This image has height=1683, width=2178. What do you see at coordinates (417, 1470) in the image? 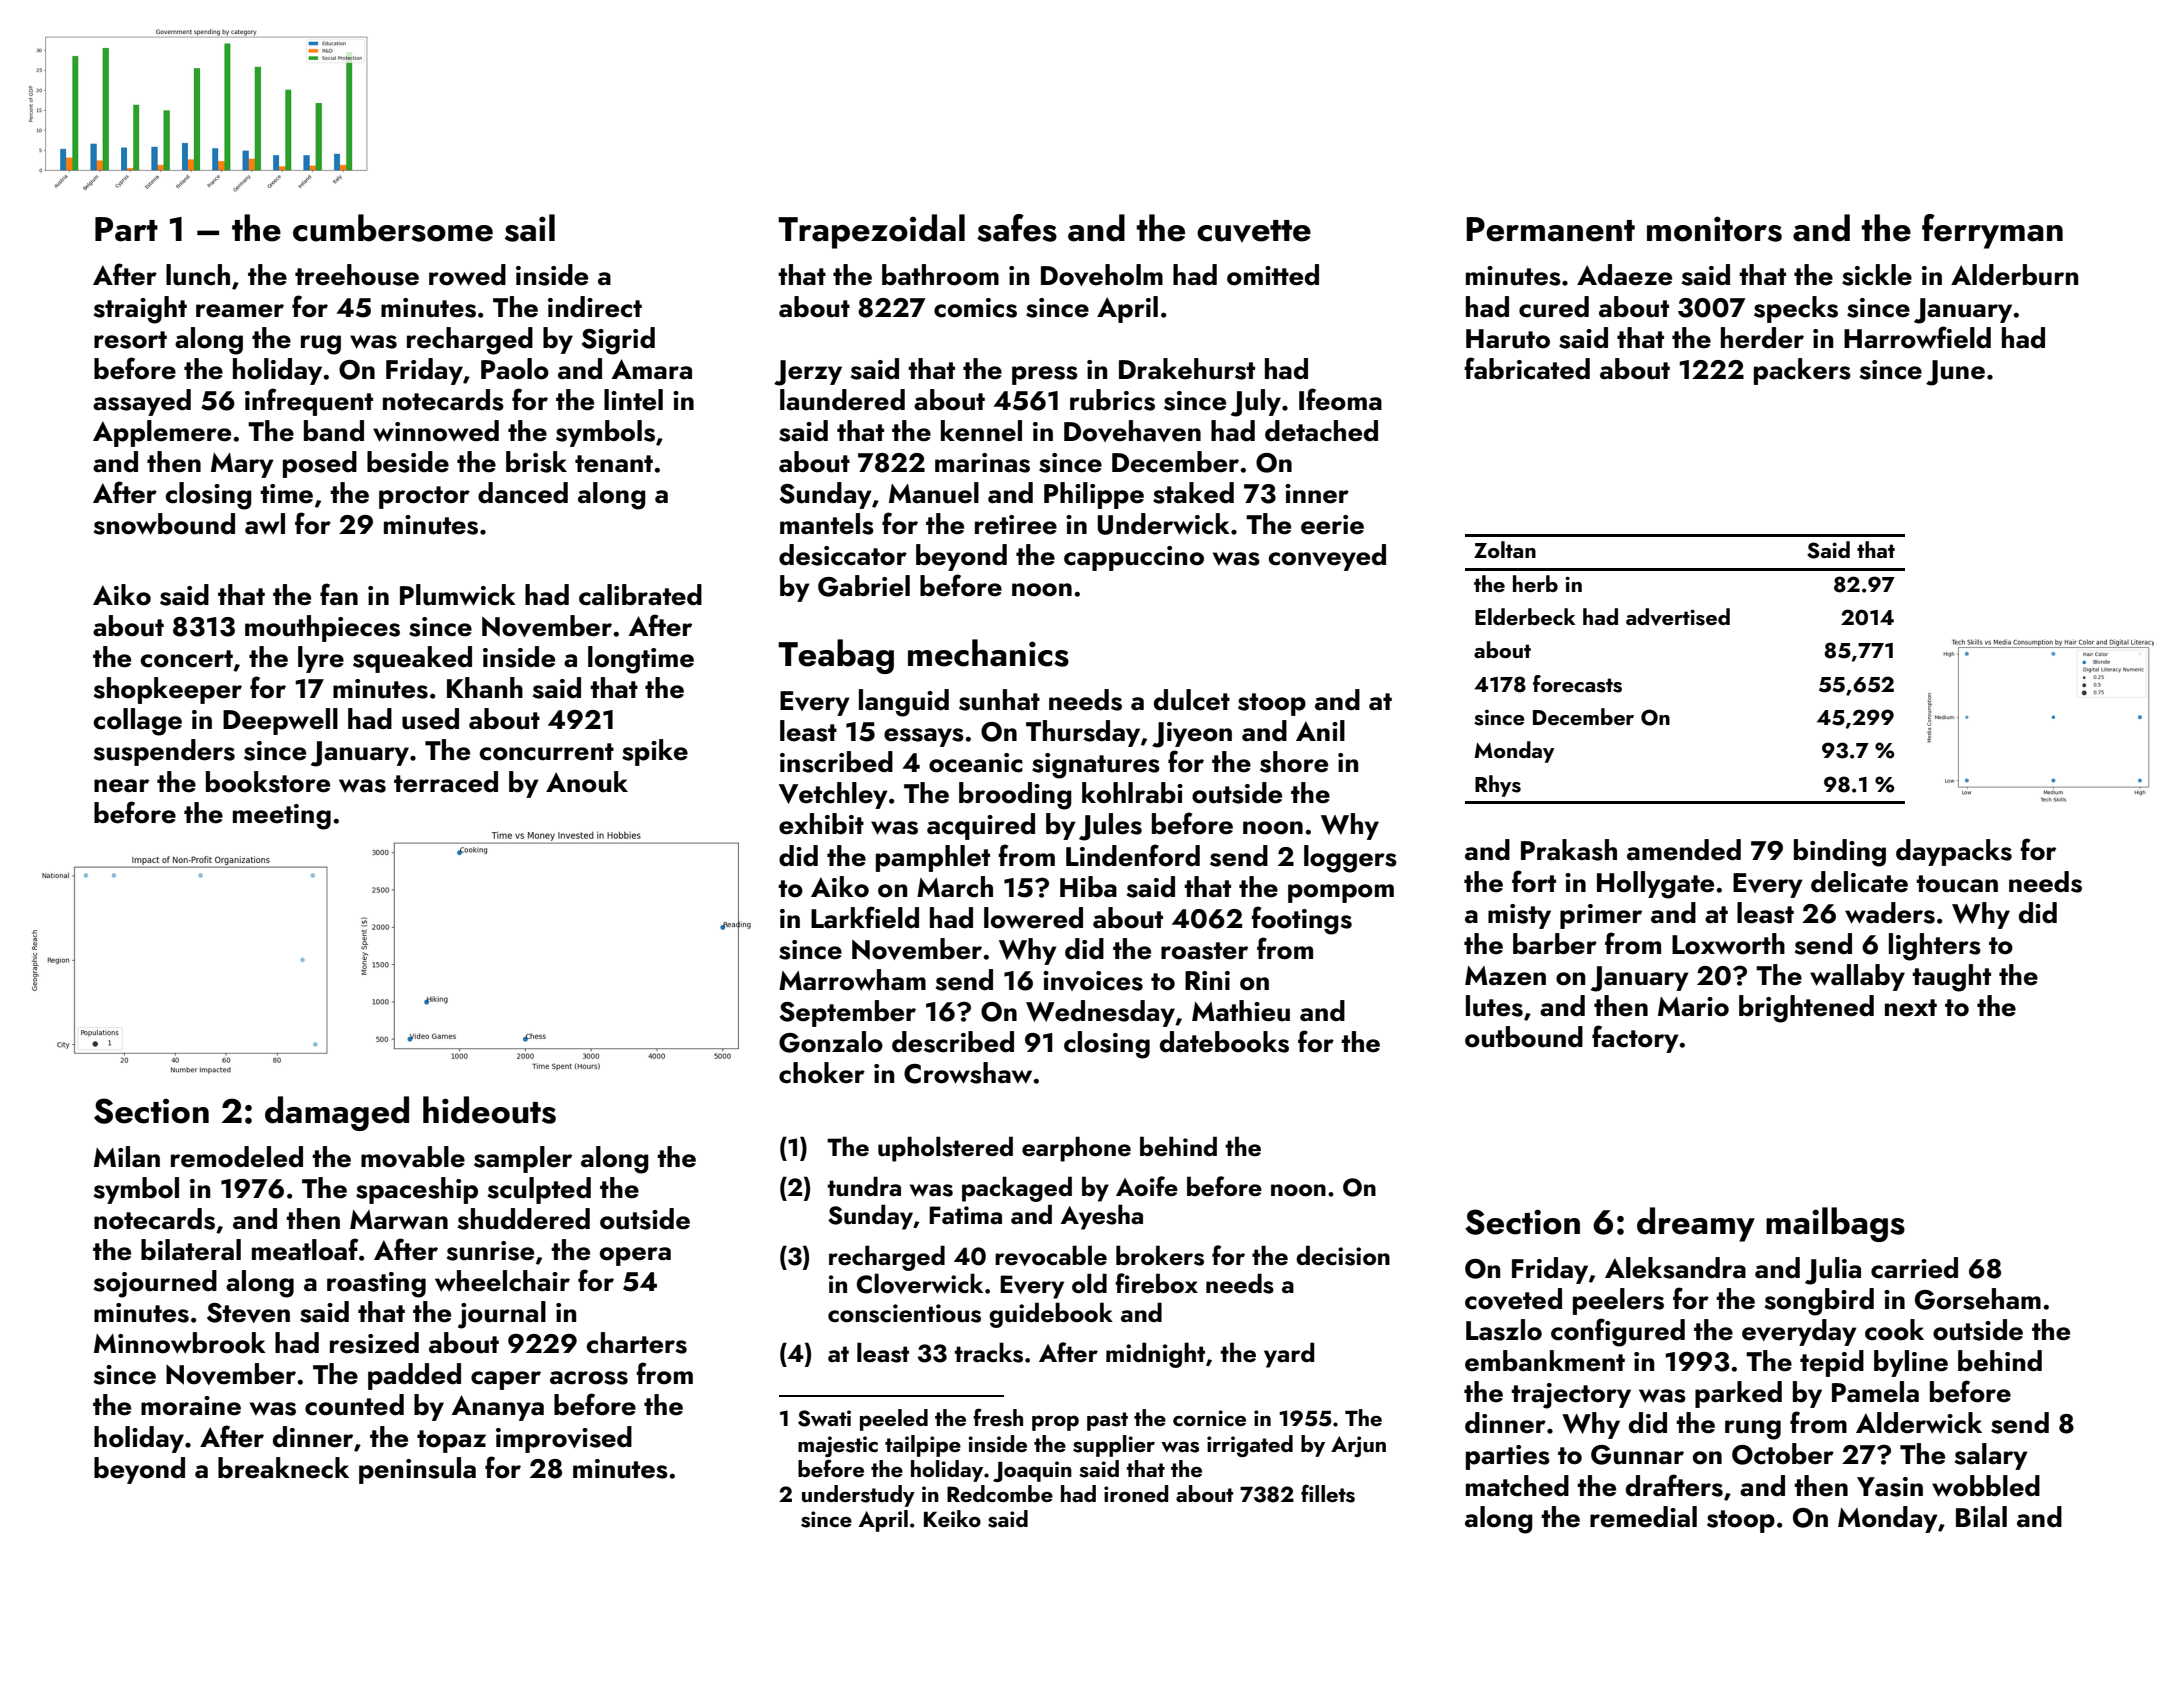
I see `peninsula` at bounding box center [417, 1470].
